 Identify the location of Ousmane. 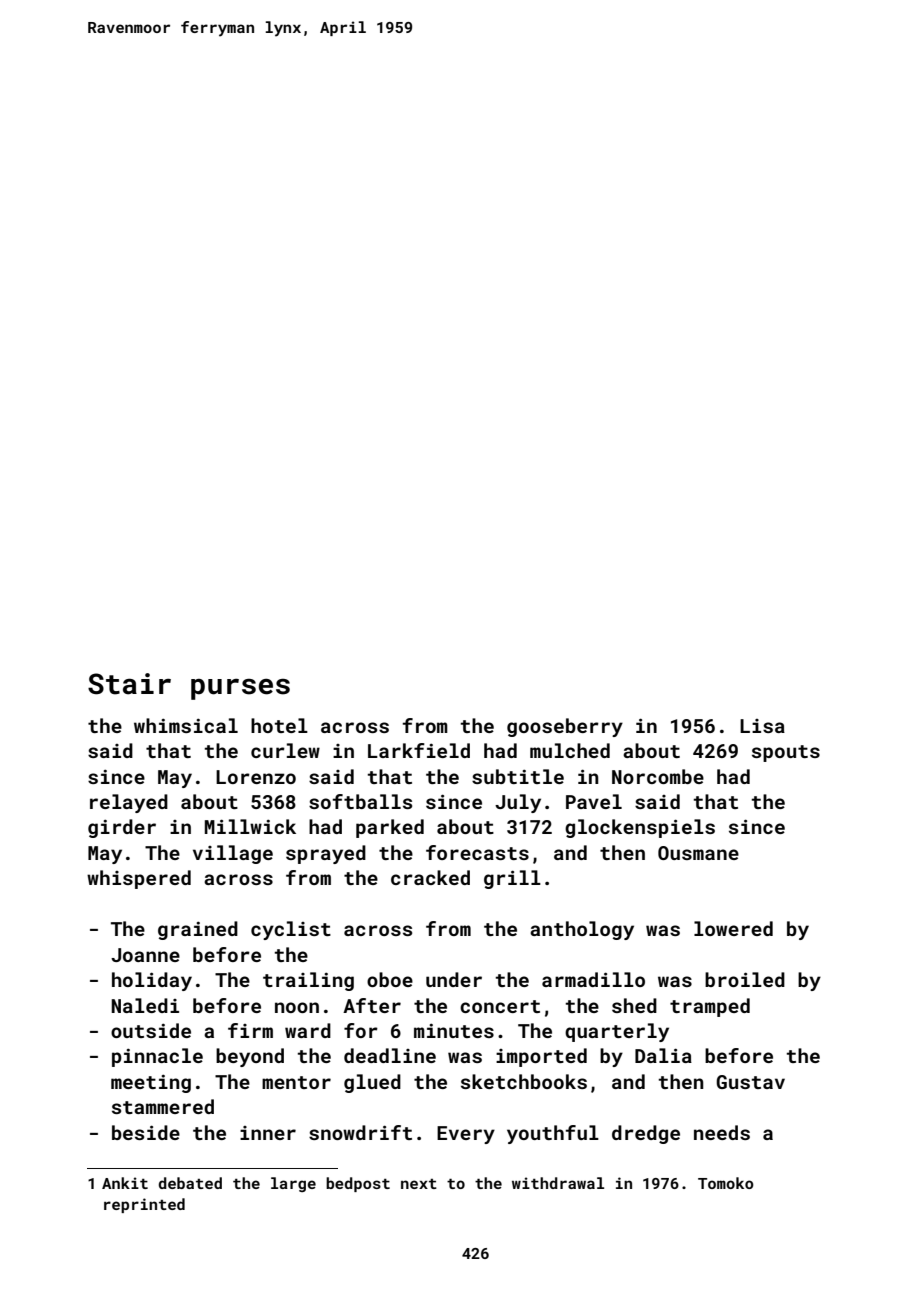
(698, 853).
